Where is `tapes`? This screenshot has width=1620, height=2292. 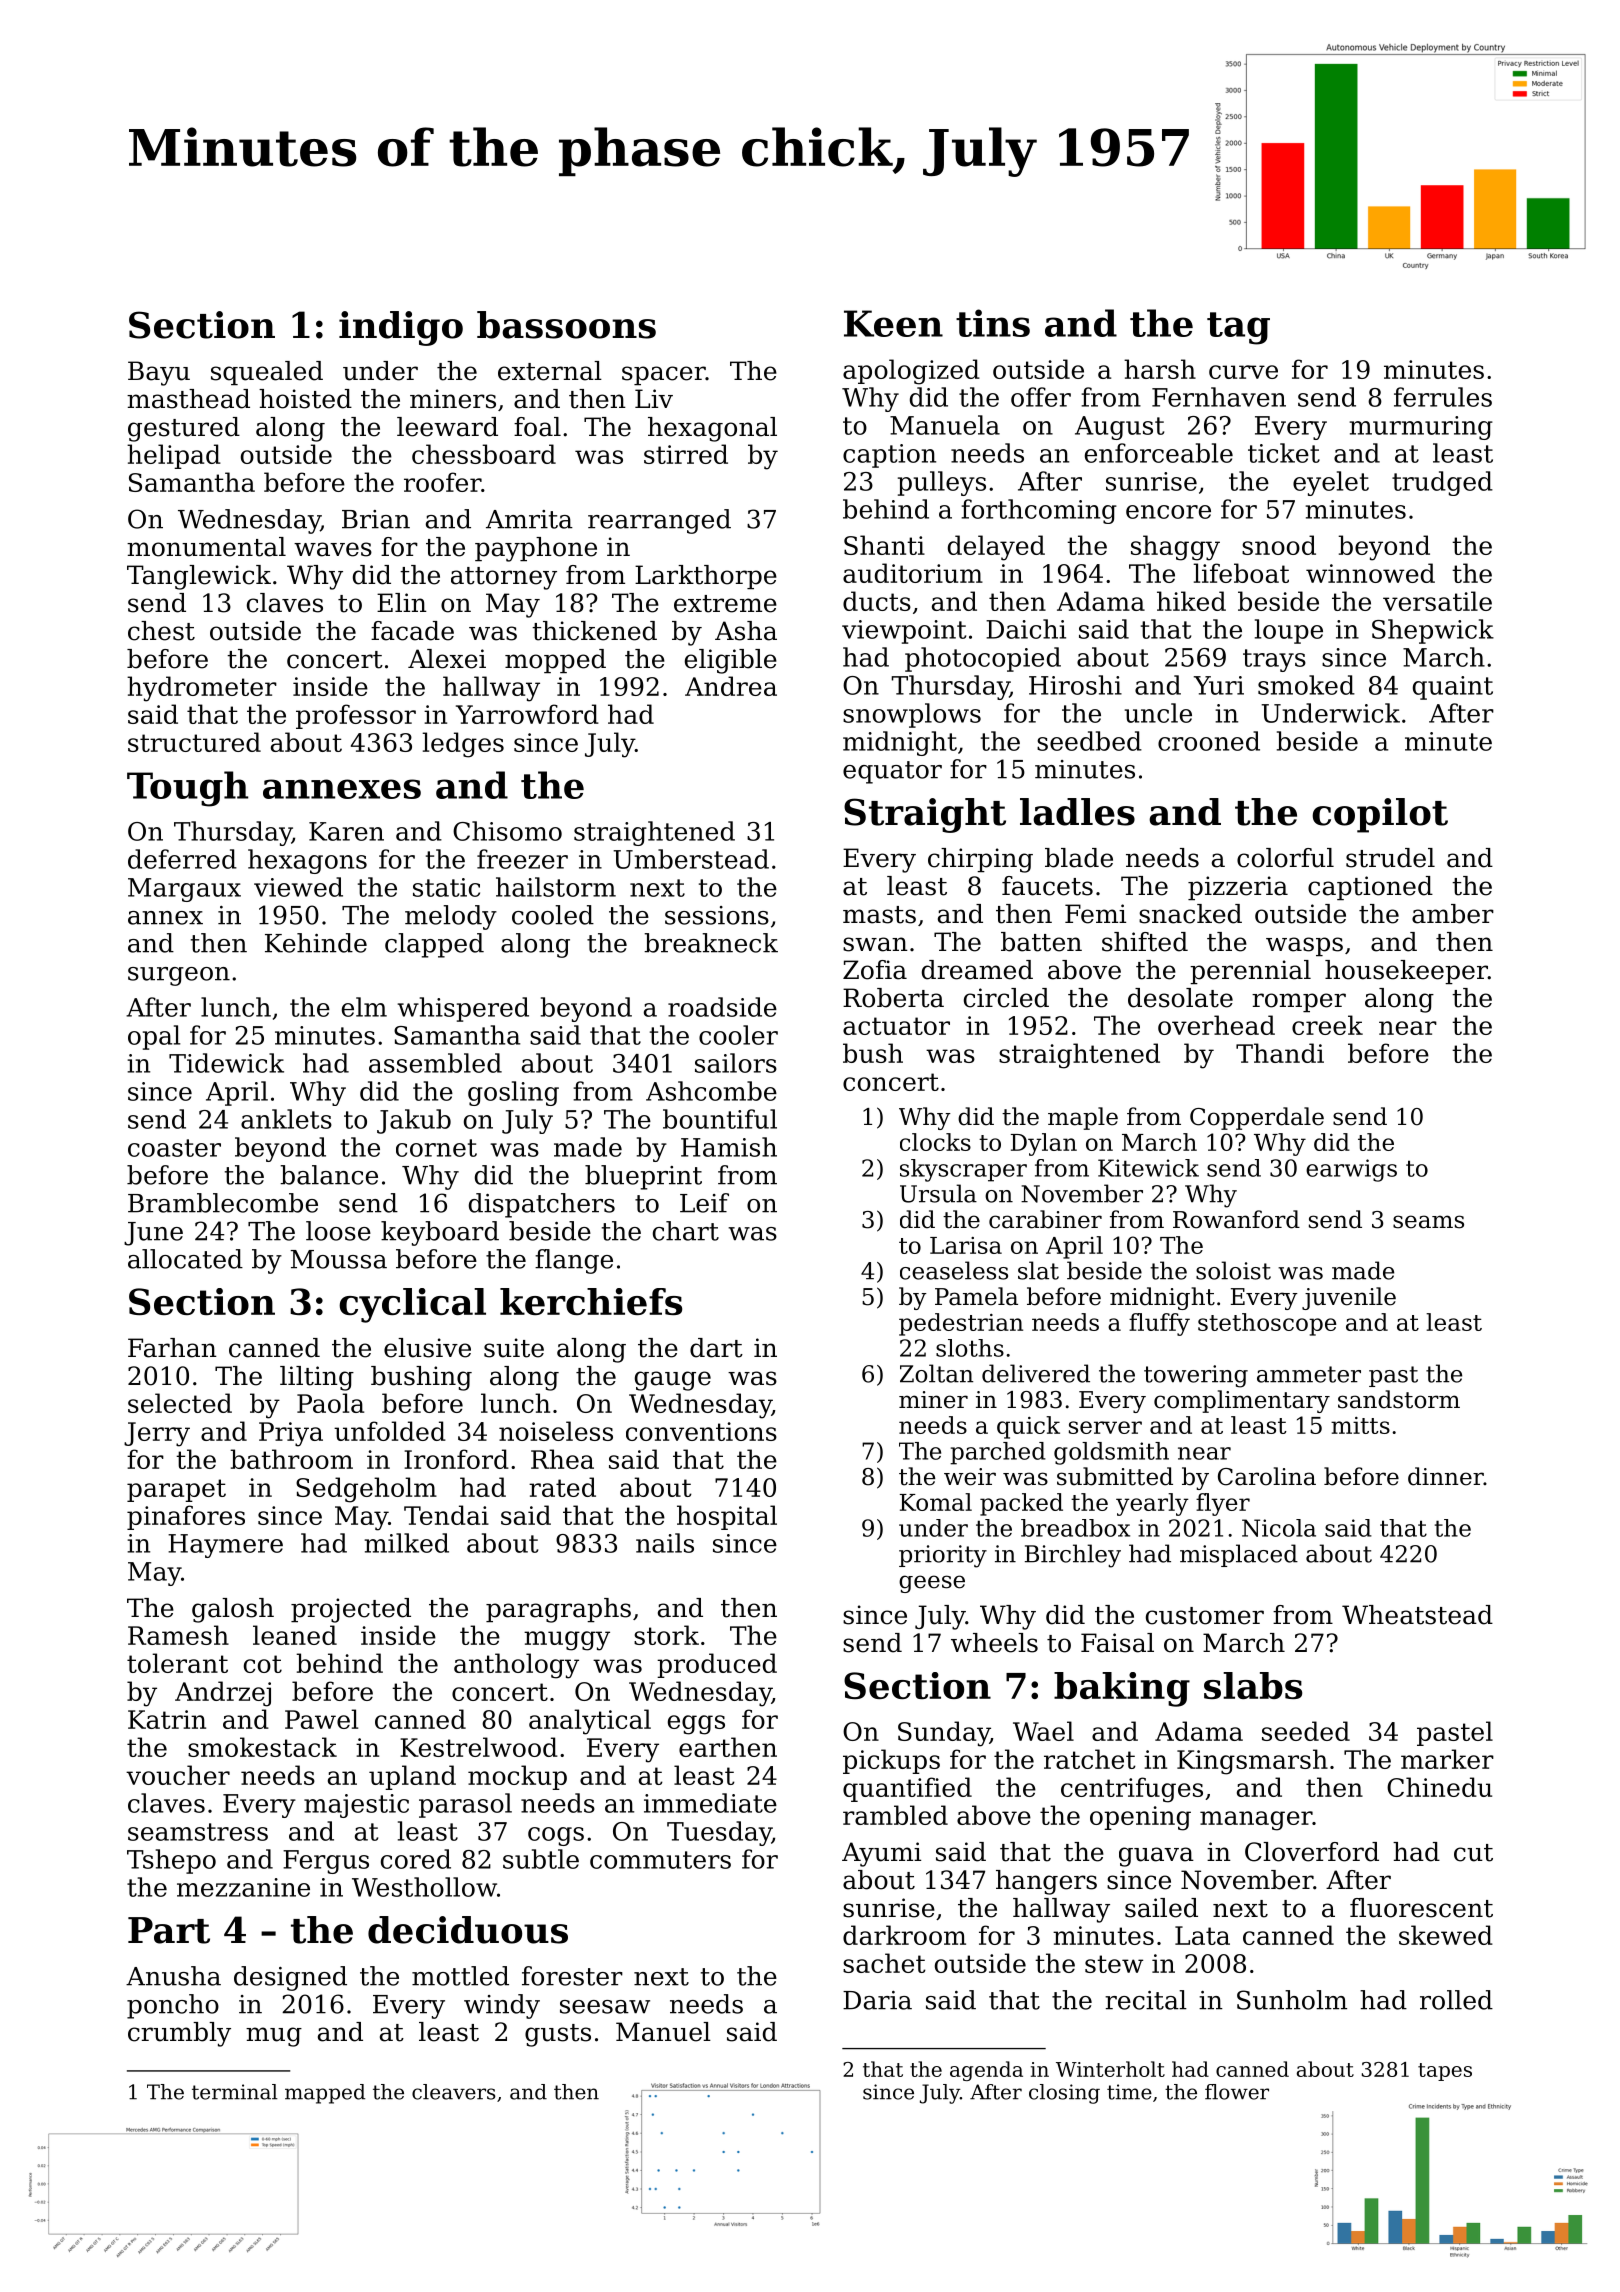
tapes is located at coordinates (1445, 2072).
